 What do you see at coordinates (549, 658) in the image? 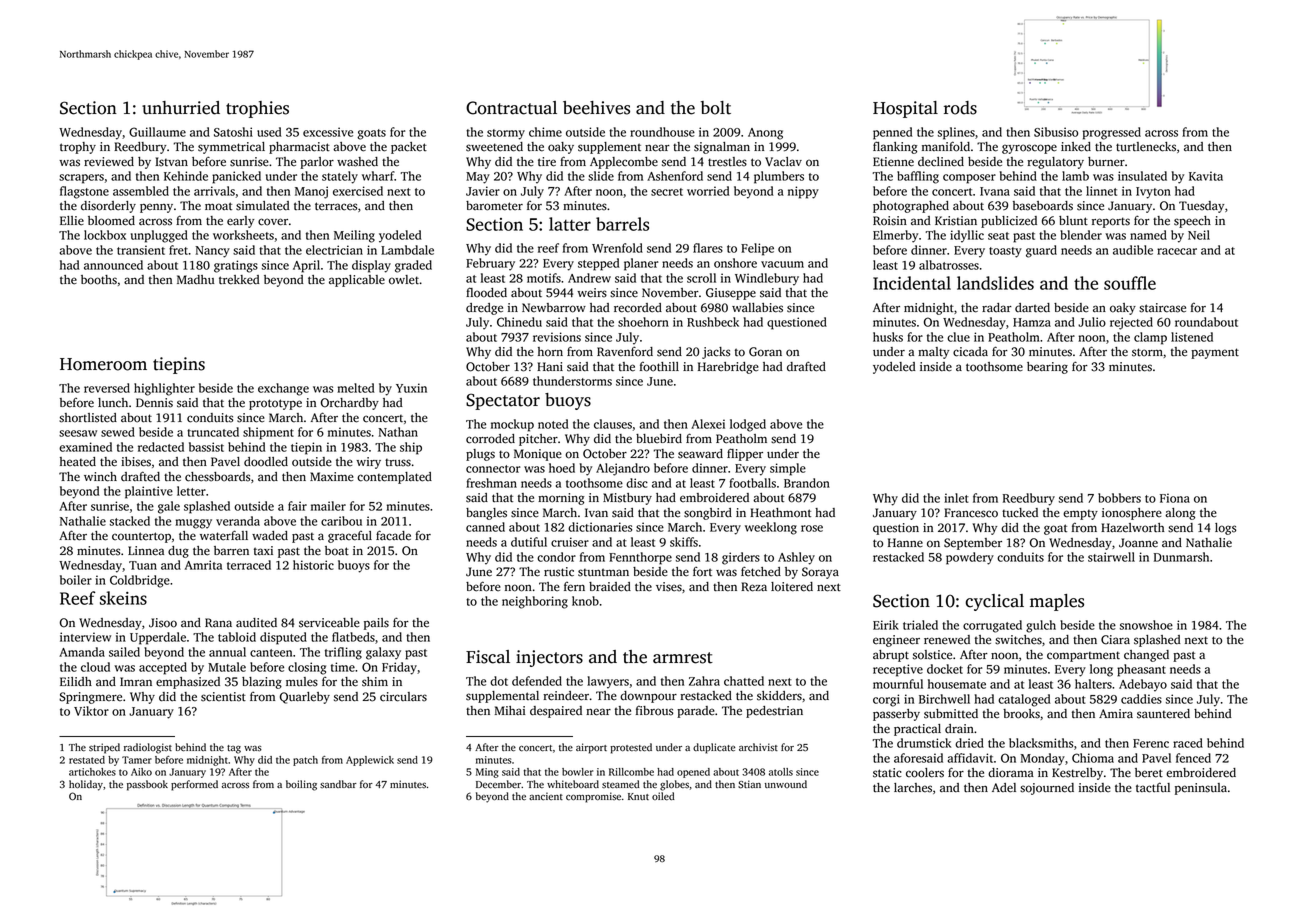
I see `injectors` at bounding box center [549, 658].
